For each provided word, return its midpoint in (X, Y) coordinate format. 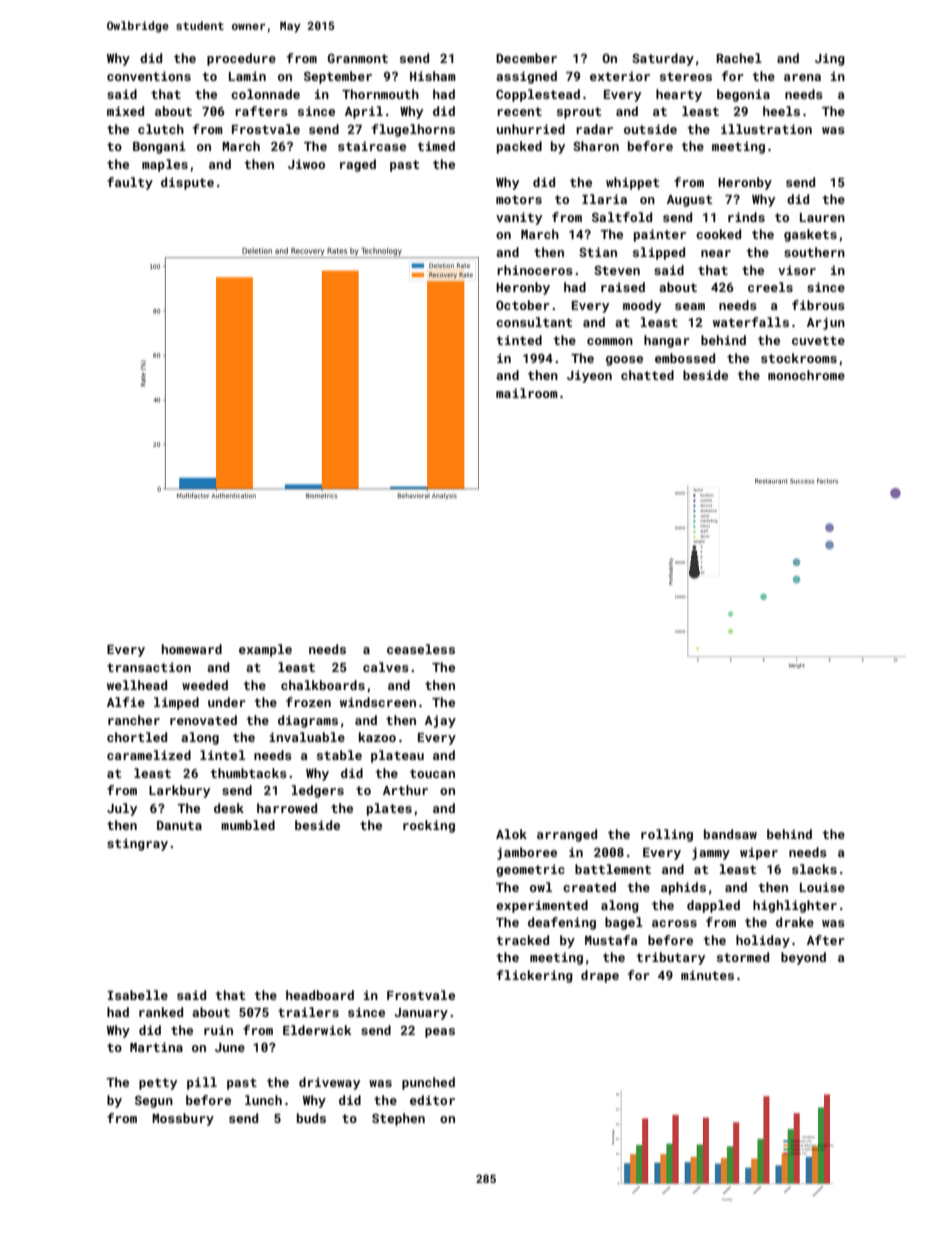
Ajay (440, 721)
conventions (149, 76)
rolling (667, 835)
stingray (137, 844)
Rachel (739, 58)
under (227, 702)
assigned (526, 77)
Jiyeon (589, 376)
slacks (814, 869)
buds (311, 1118)
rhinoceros (535, 270)
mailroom (527, 393)
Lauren (822, 217)
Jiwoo (306, 164)
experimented (542, 906)
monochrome (806, 375)
